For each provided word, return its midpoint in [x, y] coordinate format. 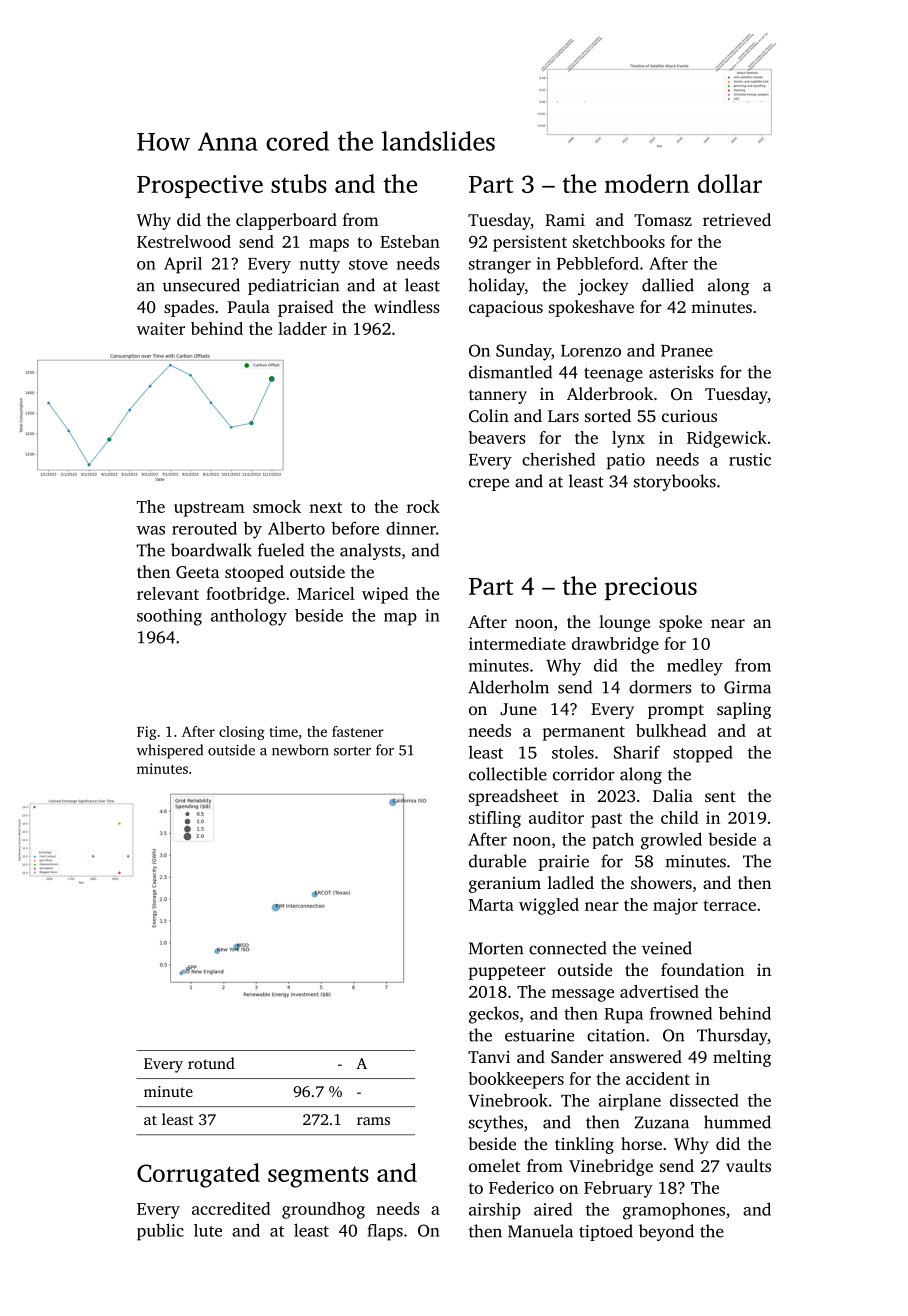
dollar [730, 183]
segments [318, 1177]
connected [568, 948]
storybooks [675, 482]
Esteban [410, 241]
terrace [730, 905]
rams [373, 1121]
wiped [385, 595]
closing [242, 733]
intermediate [517, 643]
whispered [170, 751]
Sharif [637, 752]
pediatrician [293, 286]
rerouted [204, 528]
